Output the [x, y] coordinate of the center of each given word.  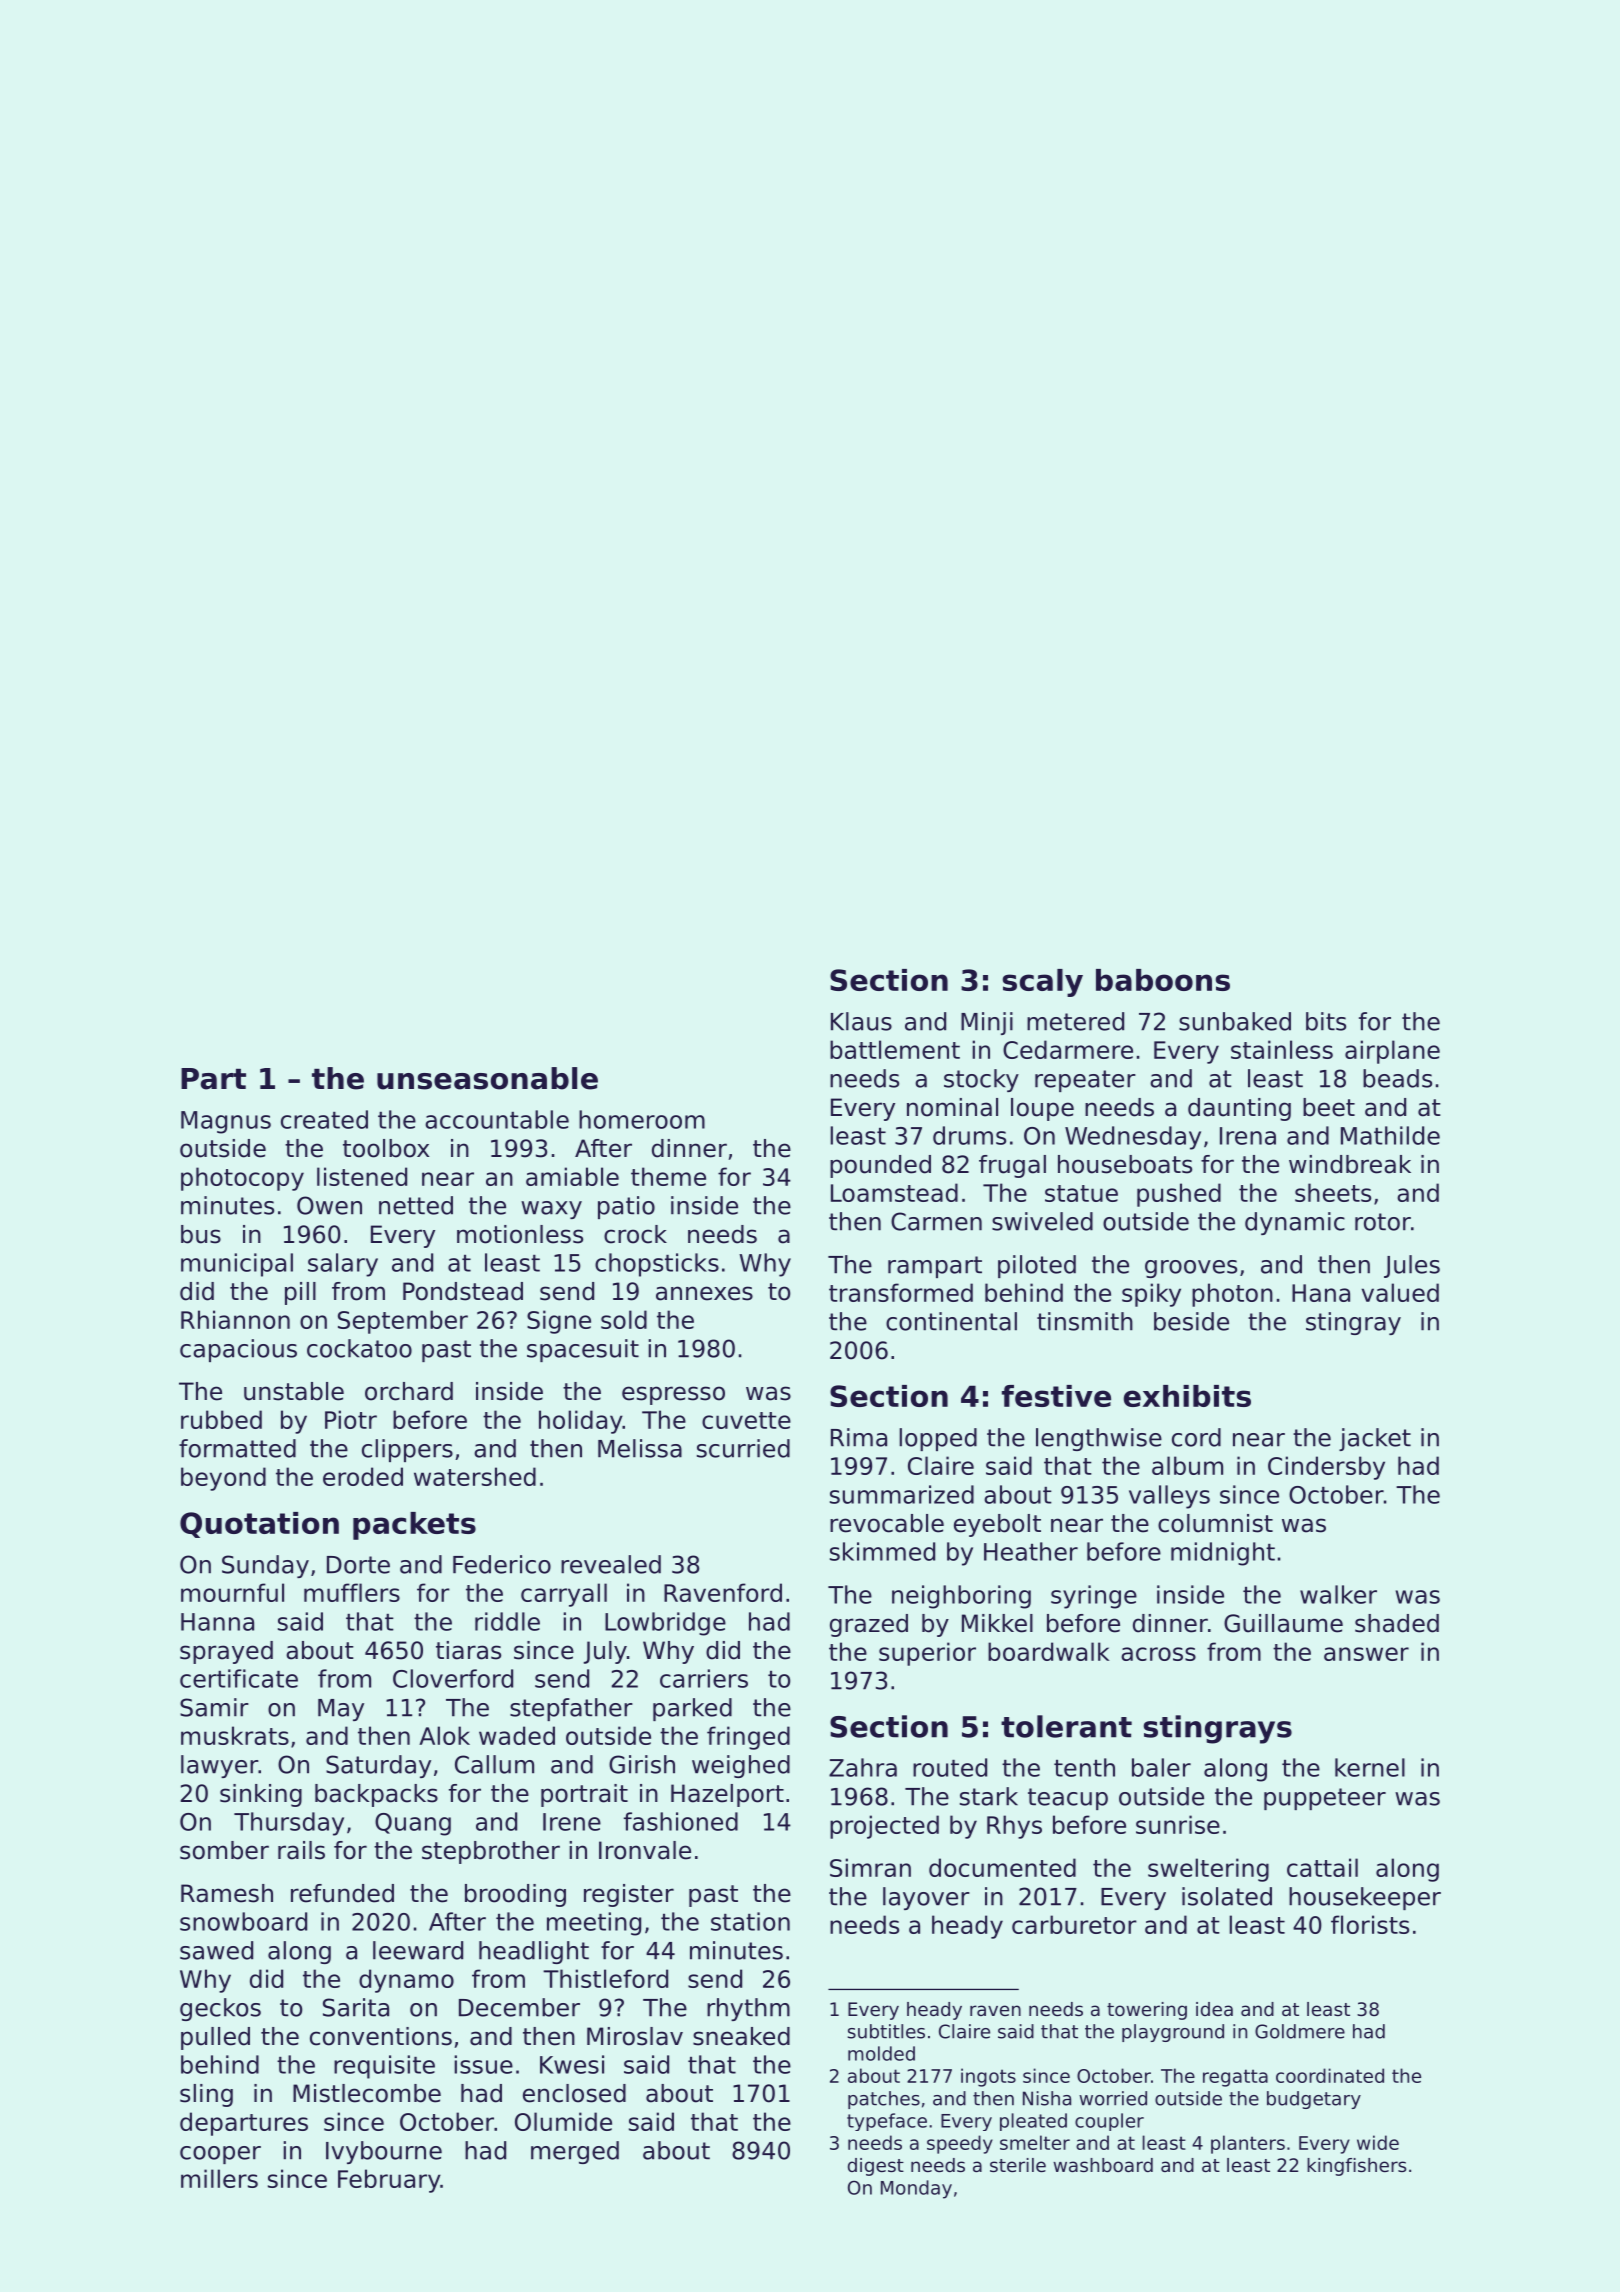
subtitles [886, 2031]
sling [206, 2095]
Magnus [226, 1122]
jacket [1375, 1439]
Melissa [640, 1448]
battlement [895, 1049]
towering [1147, 2011]
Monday [916, 2189]
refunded [342, 1893]
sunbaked [1235, 1021]
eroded [363, 1476]
